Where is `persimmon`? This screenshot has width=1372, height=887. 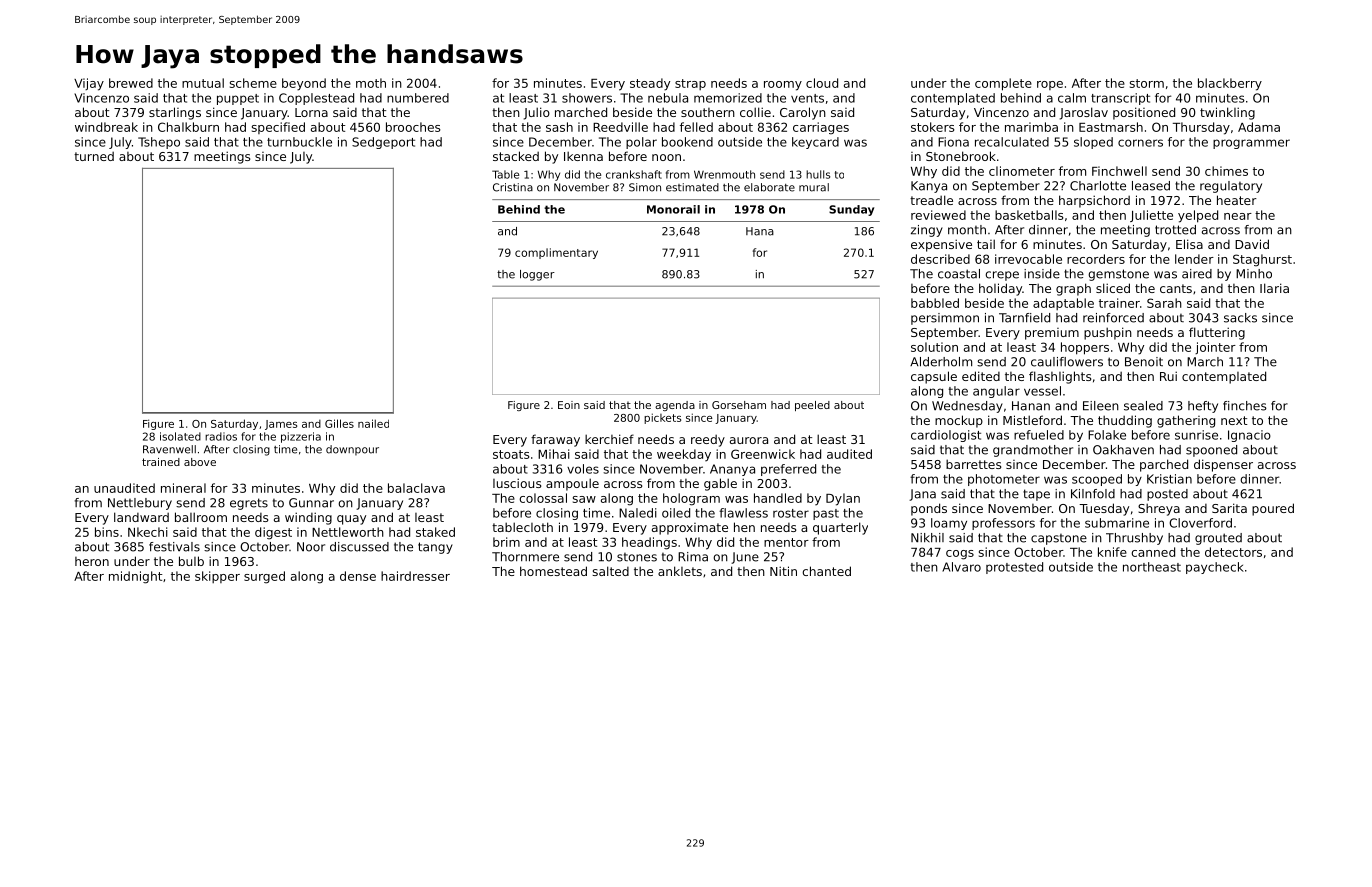 persimmon is located at coordinates (945, 319).
